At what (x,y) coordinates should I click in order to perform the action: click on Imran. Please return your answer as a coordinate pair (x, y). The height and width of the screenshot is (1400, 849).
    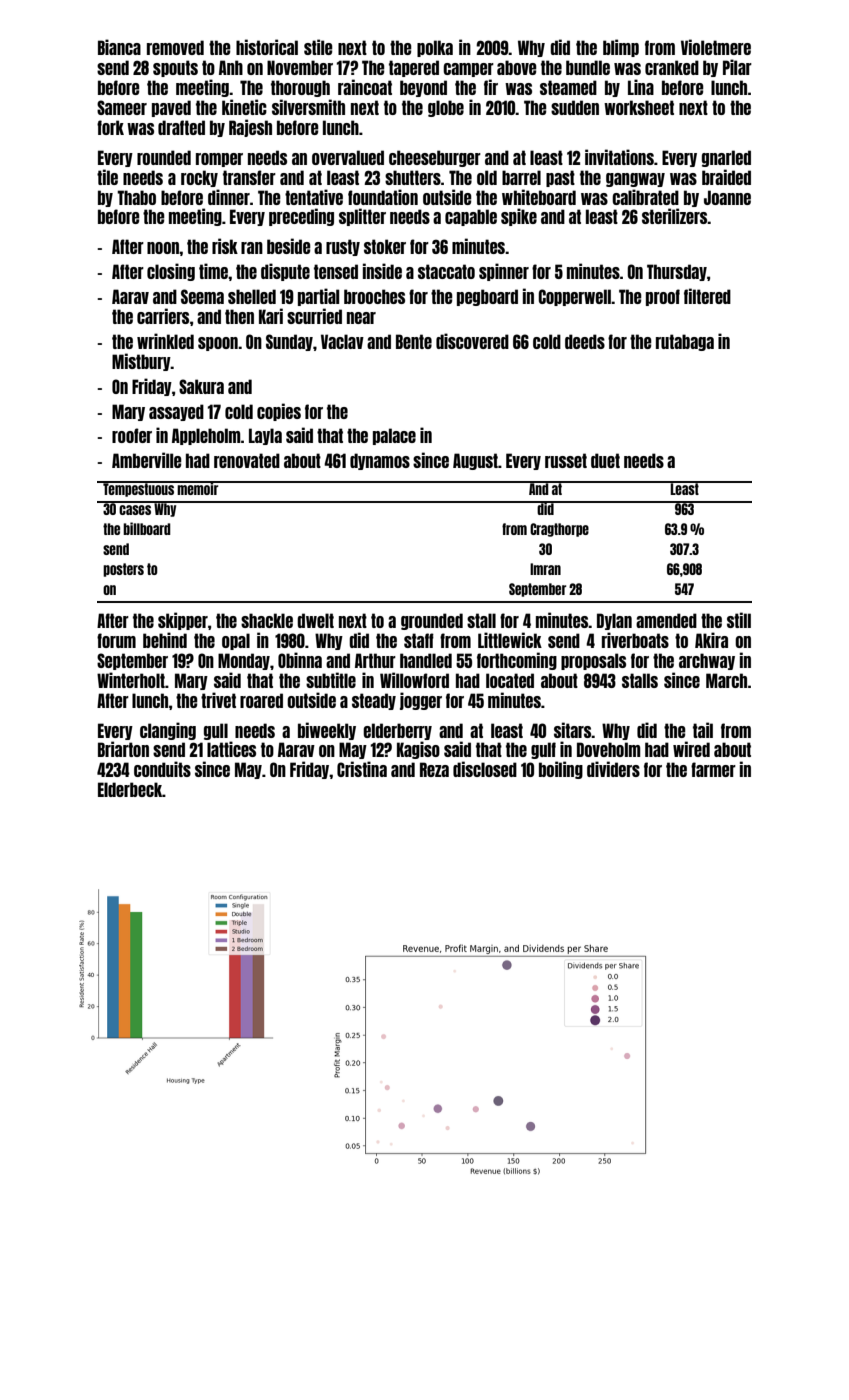
    Looking at the image, I should click on (545, 569).
